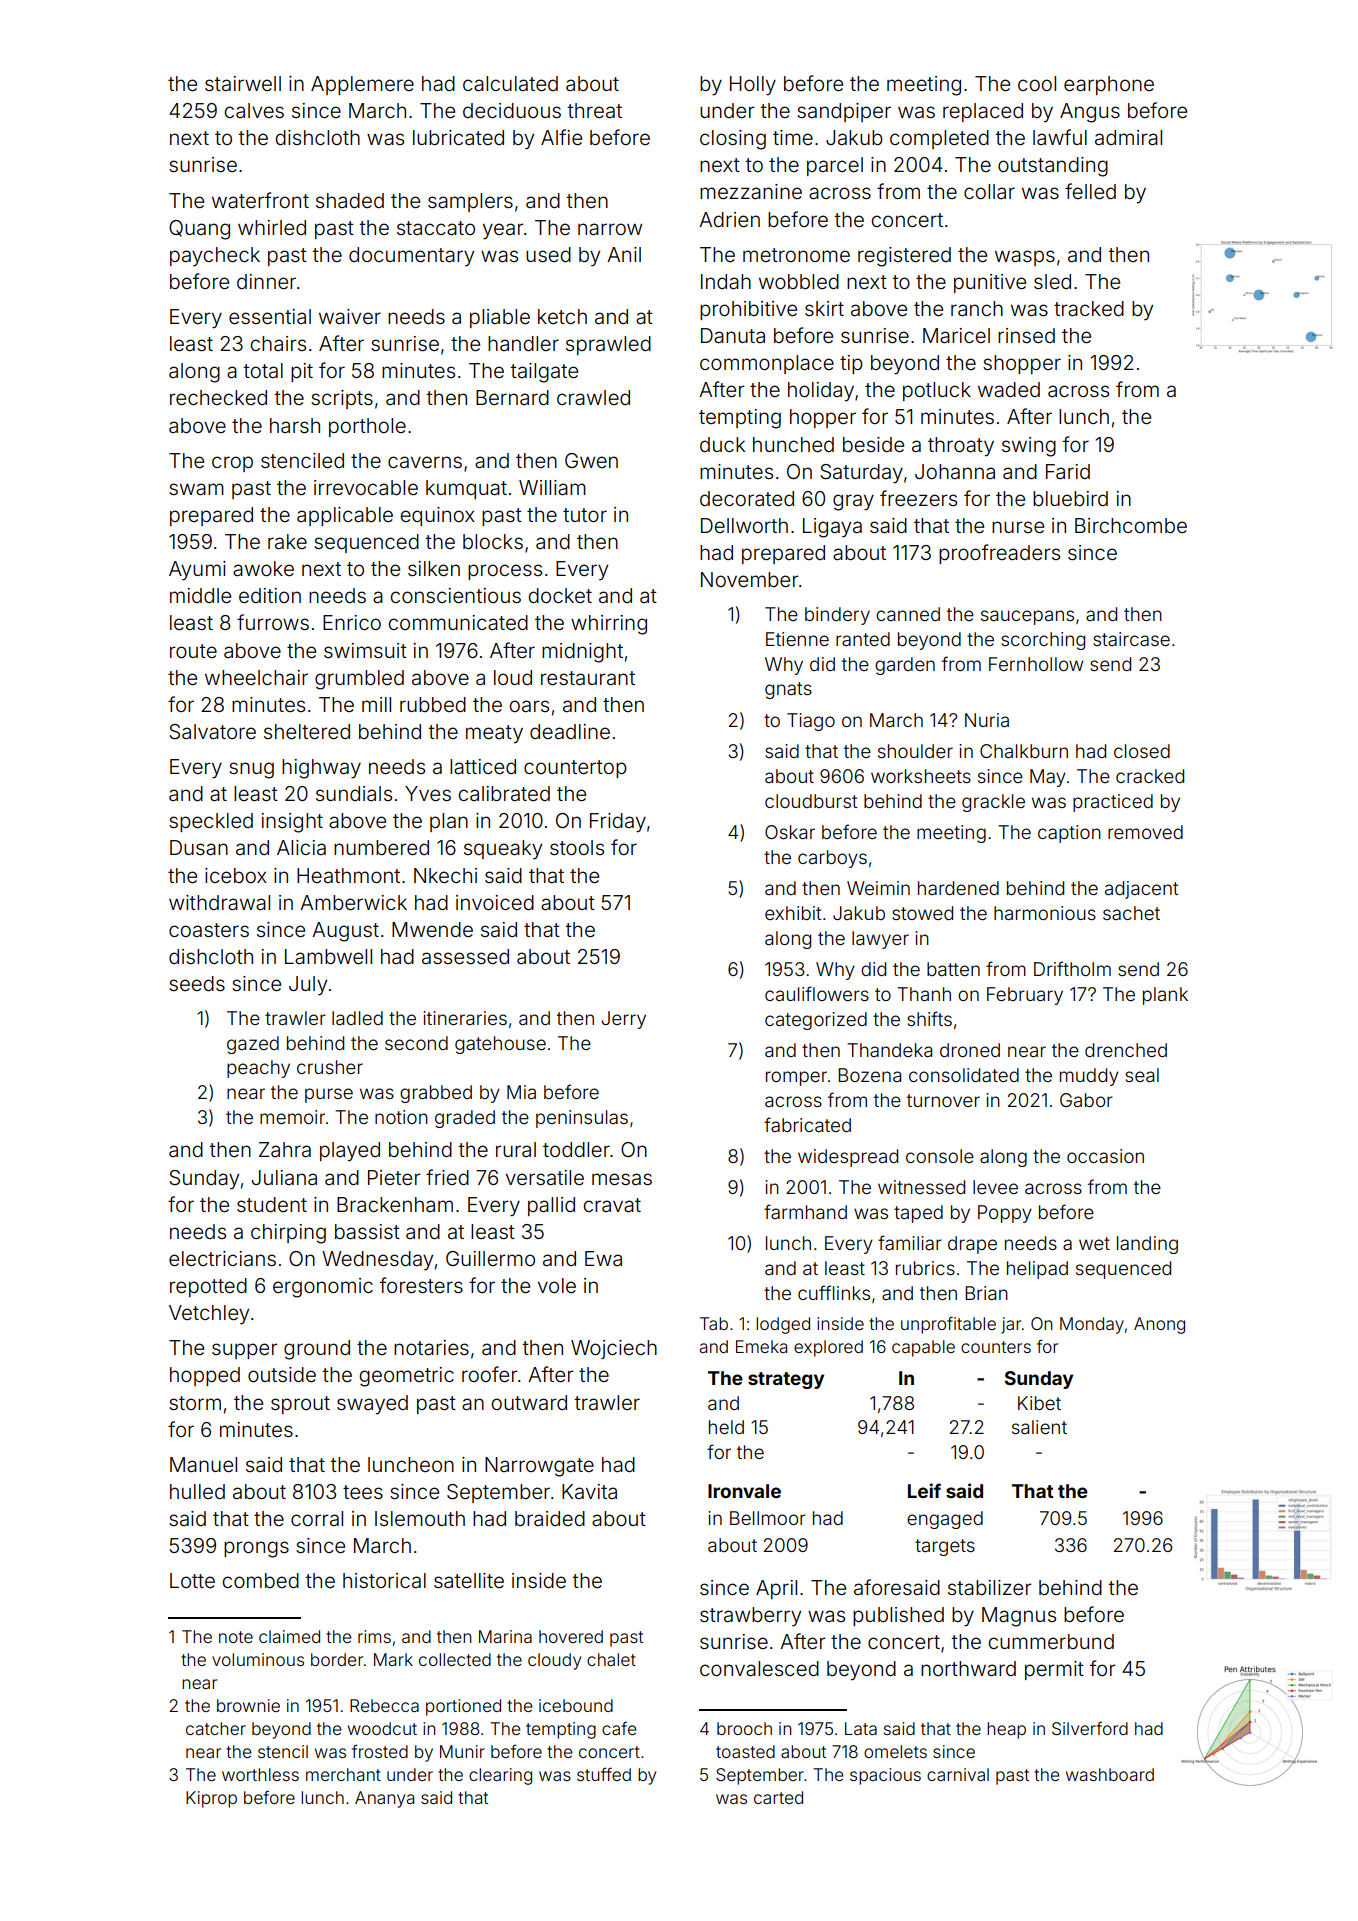 This screenshot has width=1358, height=1921. Describe the element at coordinates (1037, 83) in the screenshot. I see `cool` at that location.
